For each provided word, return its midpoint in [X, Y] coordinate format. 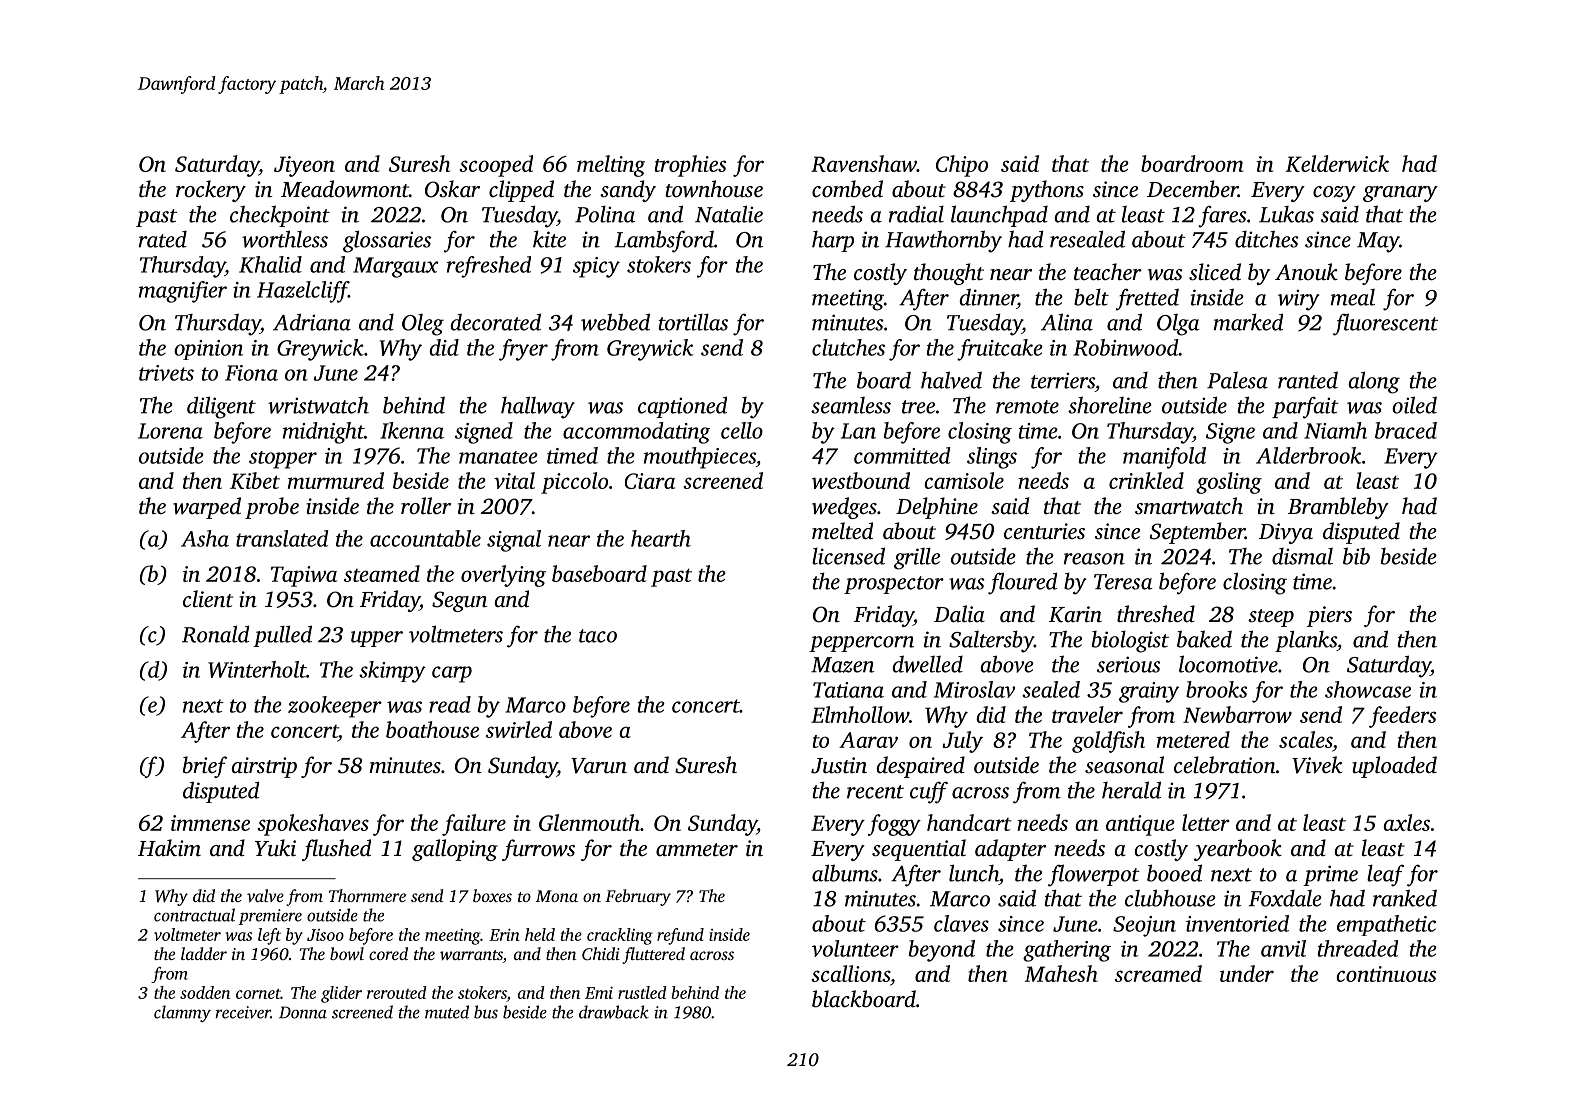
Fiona [251, 373]
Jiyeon [304, 166]
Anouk [1306, 272]
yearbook [1238, 850]
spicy [596, 267]
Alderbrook [1309, 455]
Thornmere [367, 895]
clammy [182, 1013]
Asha [205, 538]
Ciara [650, 481]
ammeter [697, 850]
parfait [1305, 407]
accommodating [636, 433]
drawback [614, 1012]
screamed [1158, 973]
